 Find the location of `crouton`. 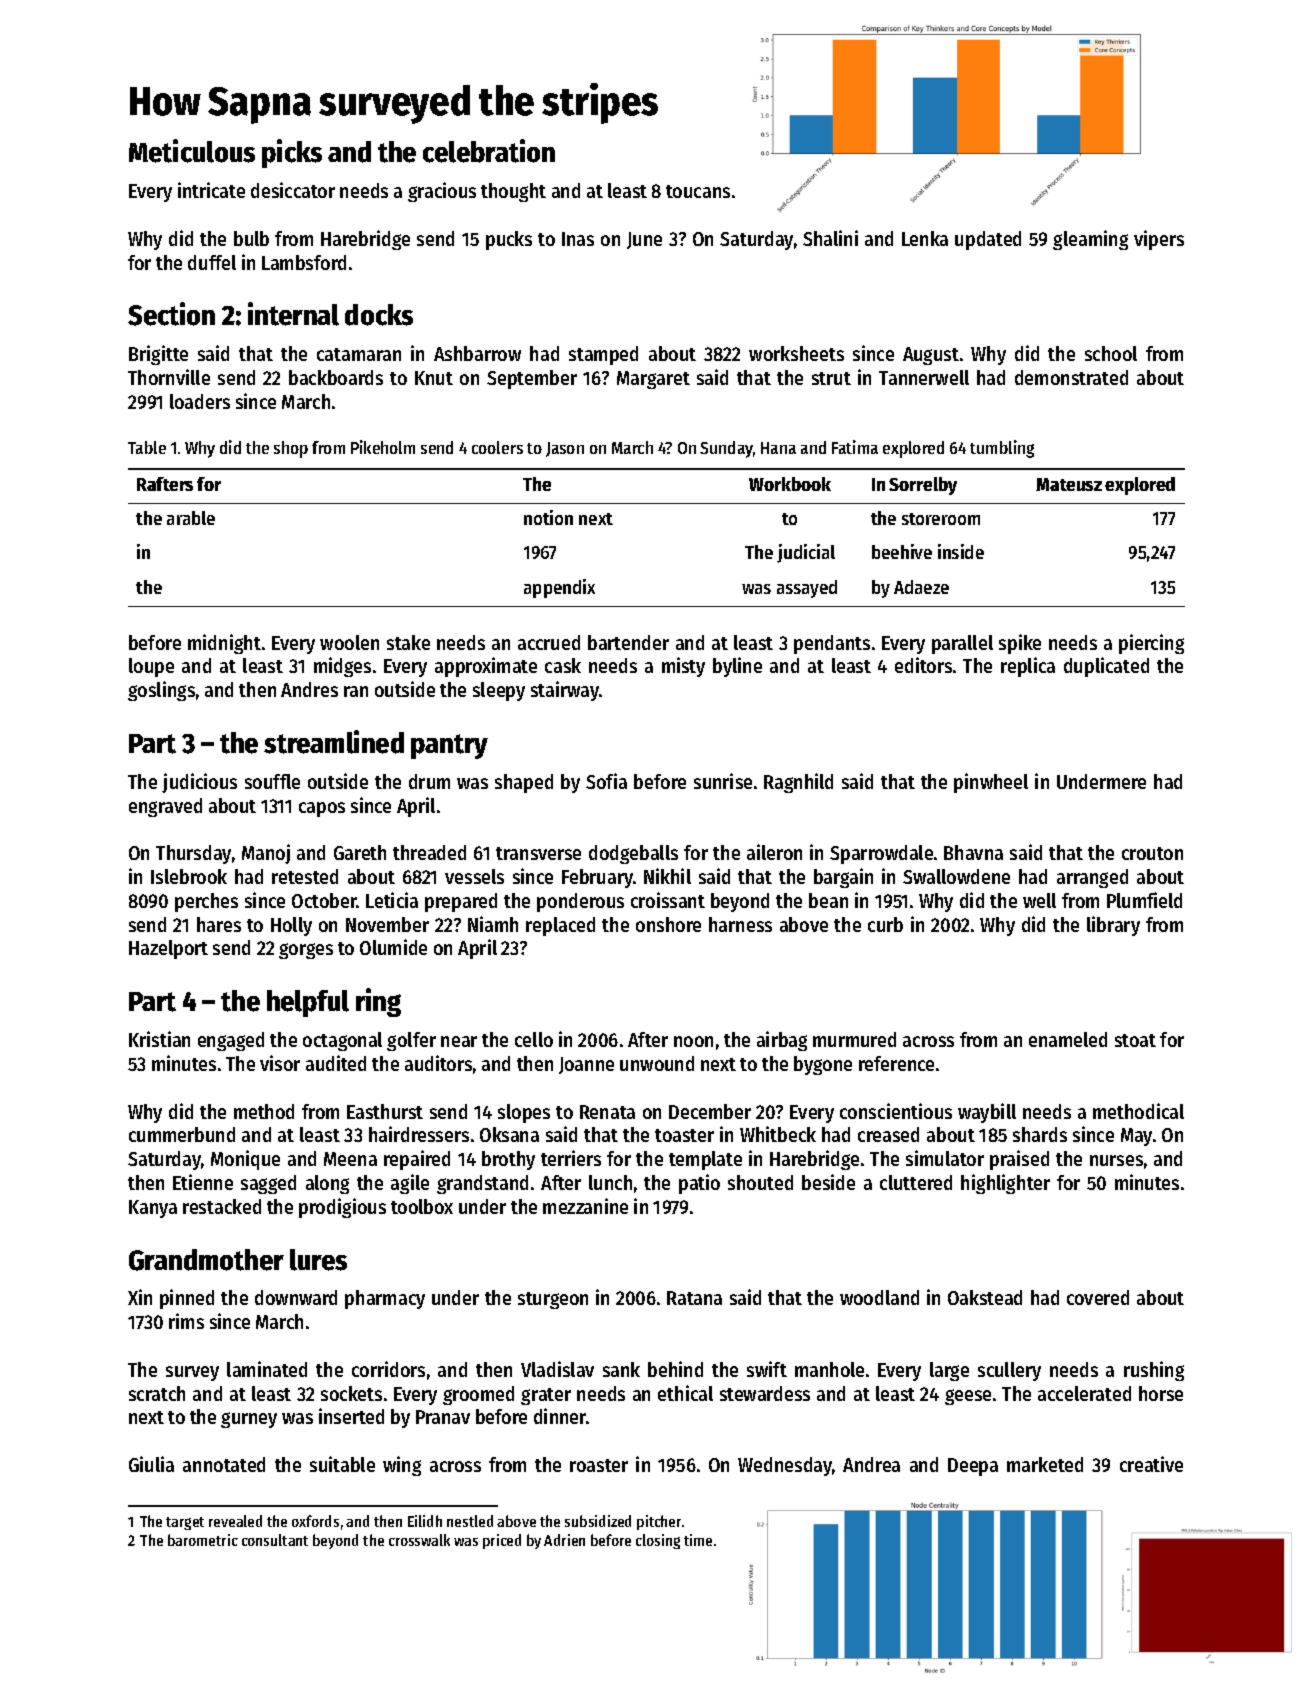

crouton is located at coordinates (1152, 853).
